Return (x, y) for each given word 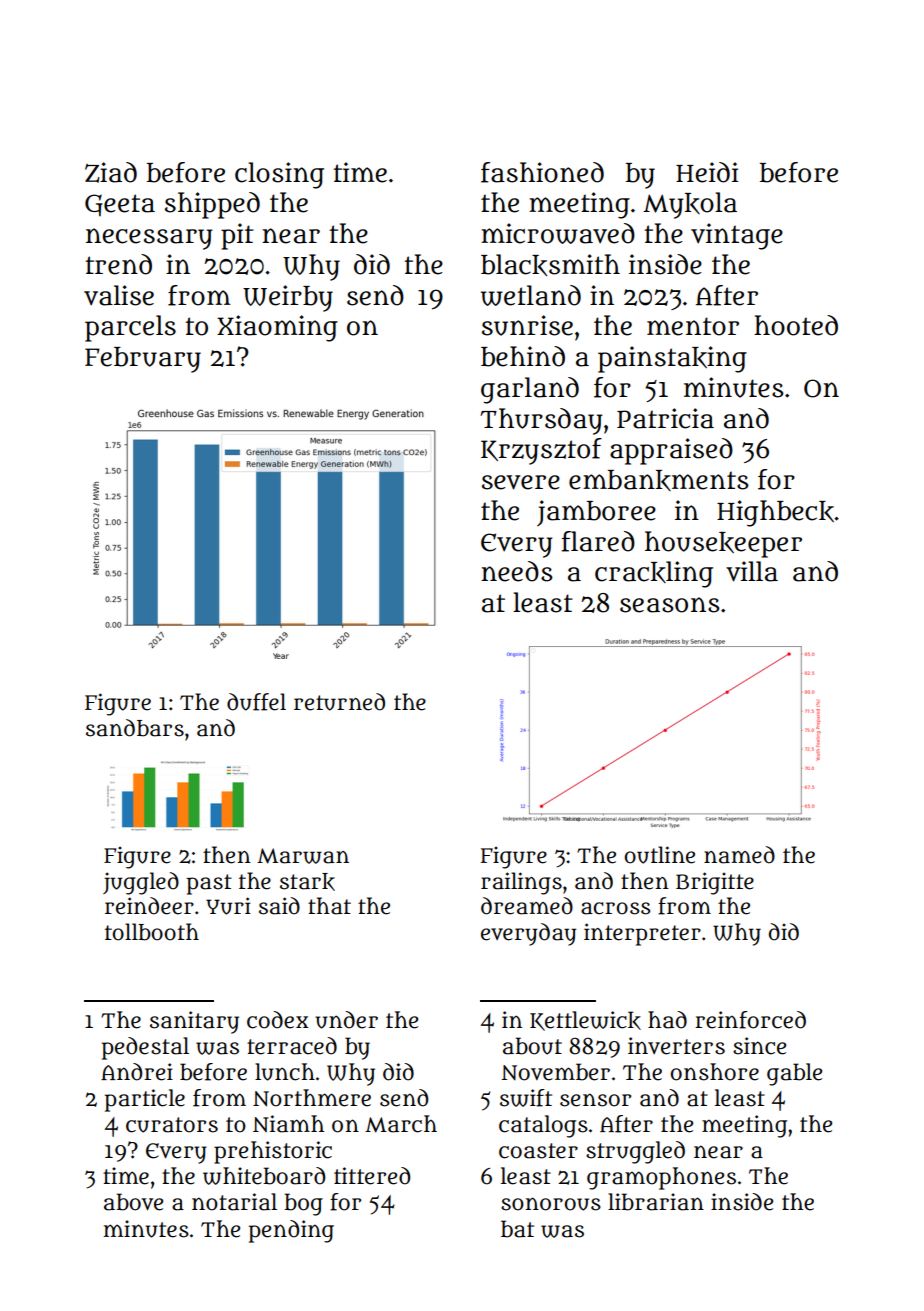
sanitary (194, 1022)
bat (517, 1229)
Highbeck (775, 513)
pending (291, 1231)
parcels (130, 328)
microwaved (558, 233)
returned (339, 702)
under (346, 1020)
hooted (796, 325)
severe (521, 482)
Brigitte (715, 883)
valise (119, 295)
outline (659, 855)
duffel (256, 702)
